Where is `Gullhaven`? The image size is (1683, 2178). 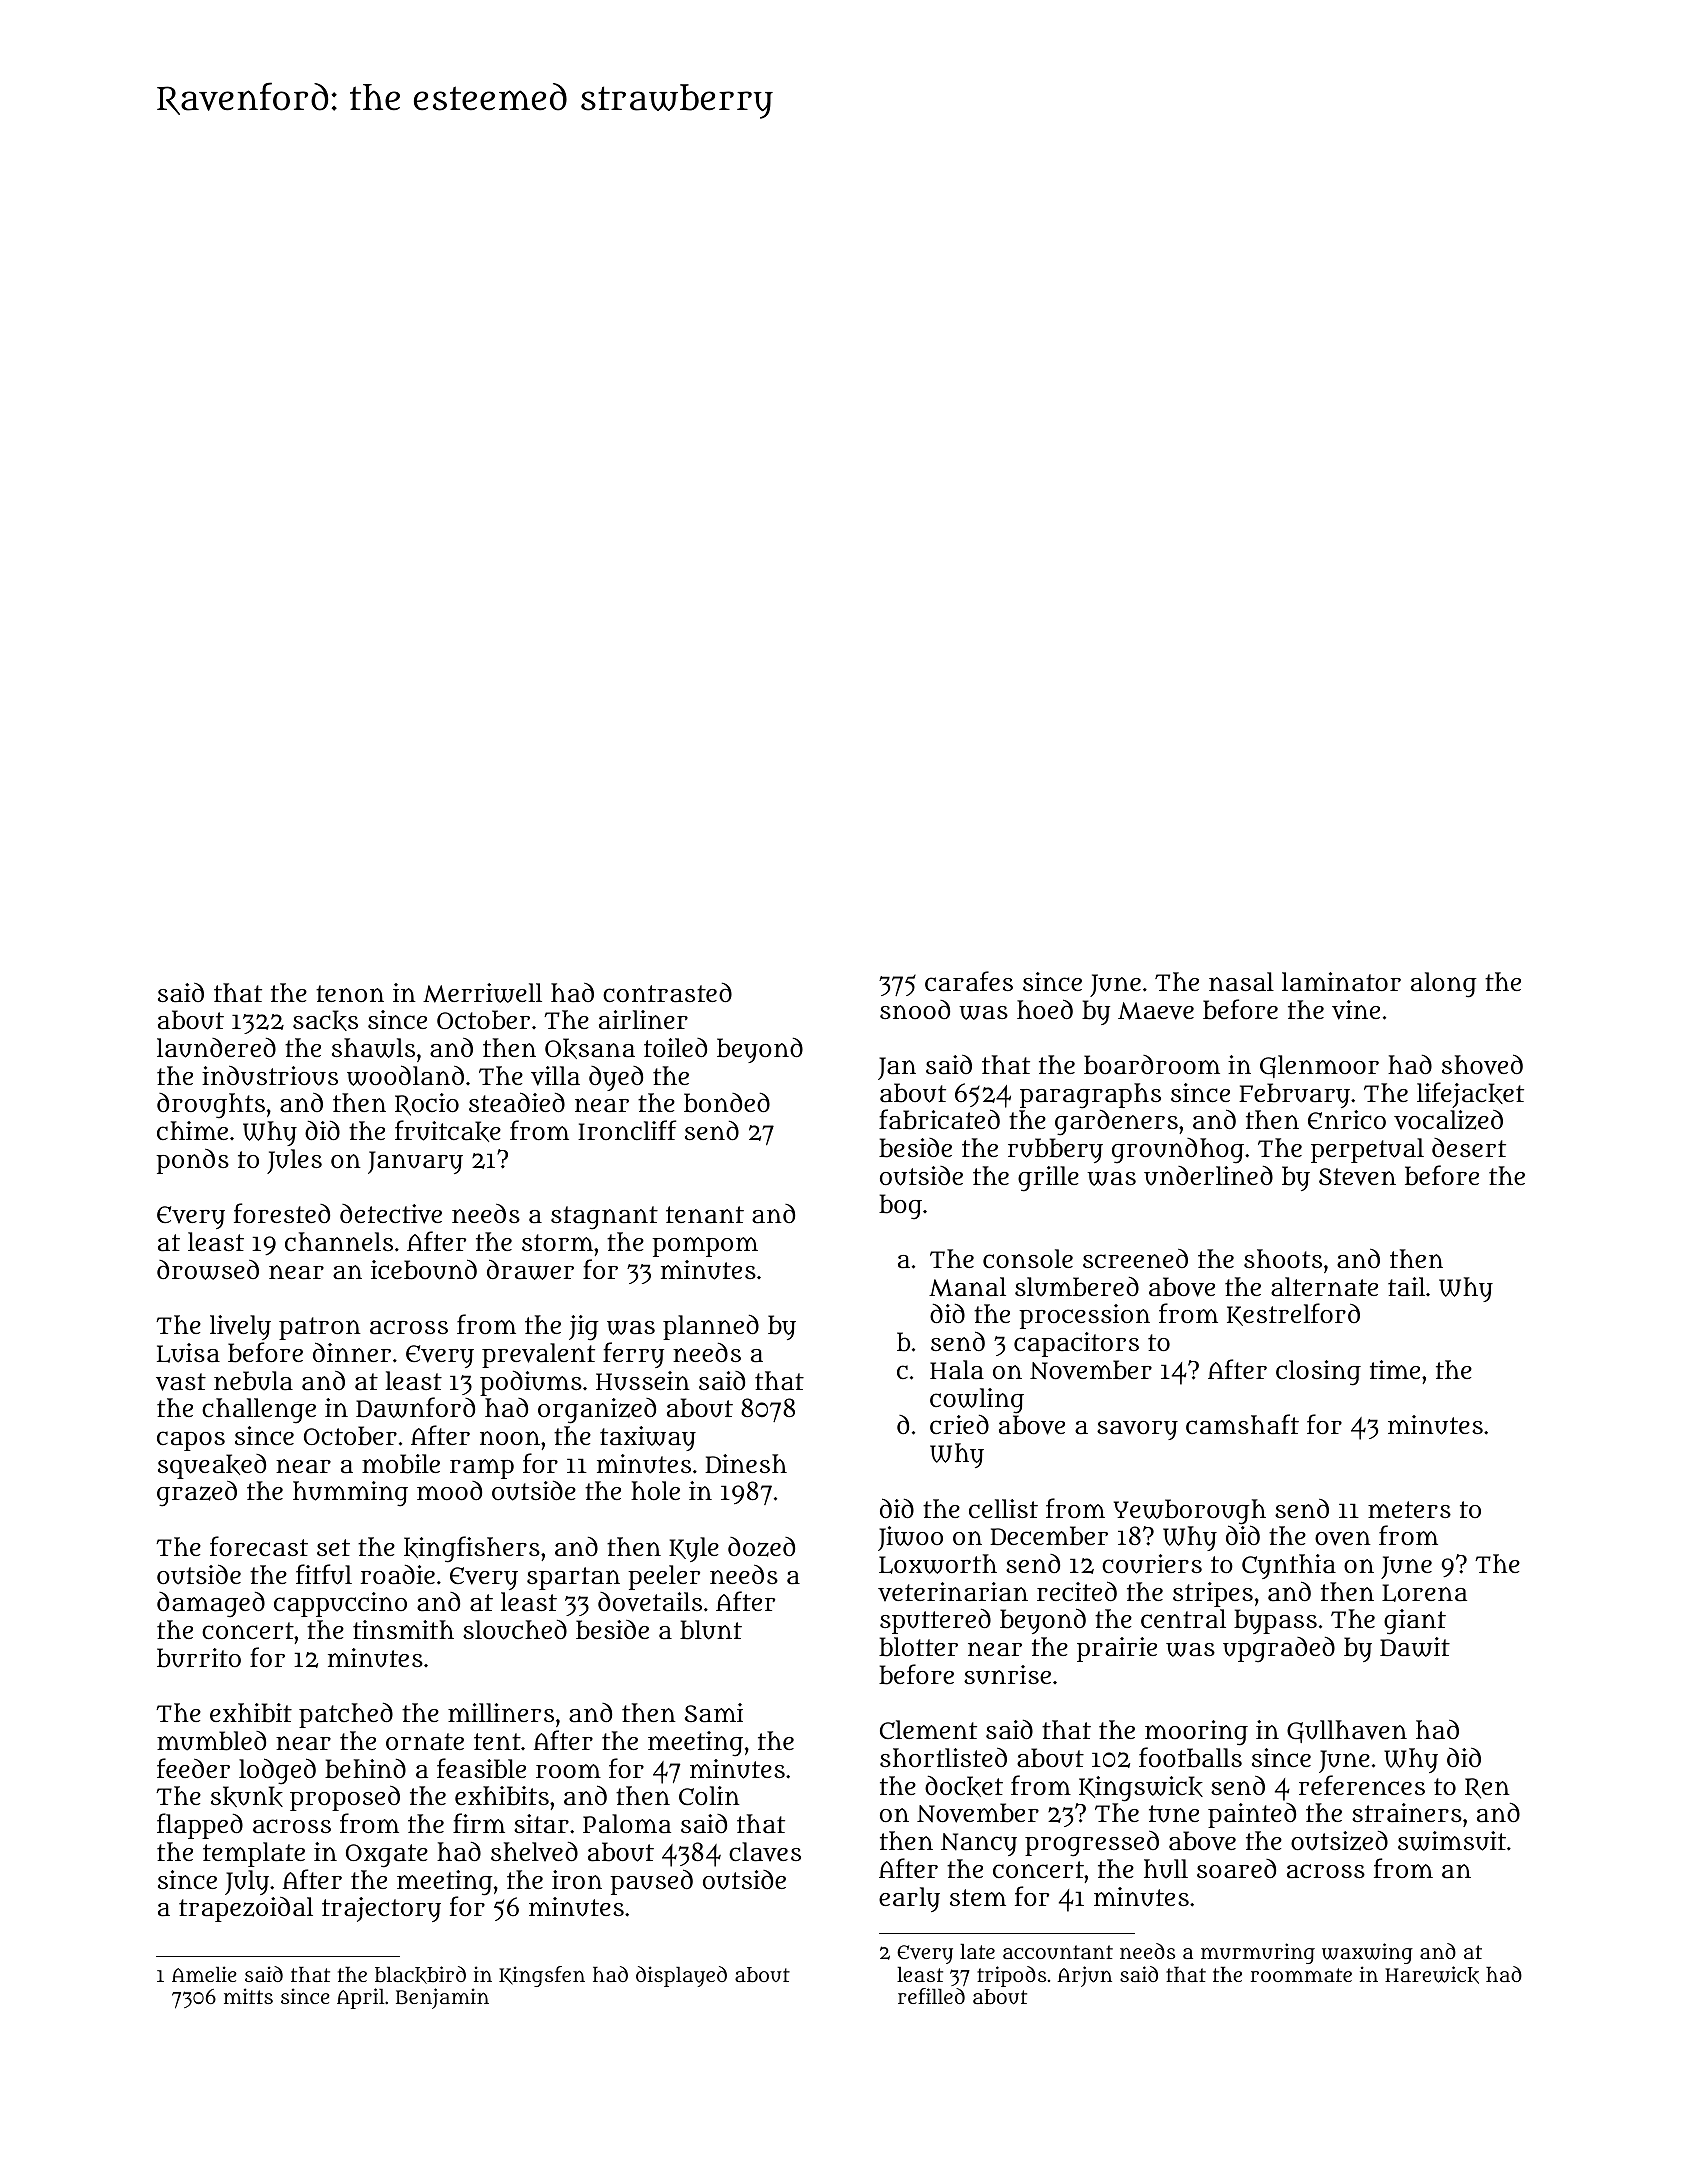 Gullhaven is located at coordinates (1347, 1731).
